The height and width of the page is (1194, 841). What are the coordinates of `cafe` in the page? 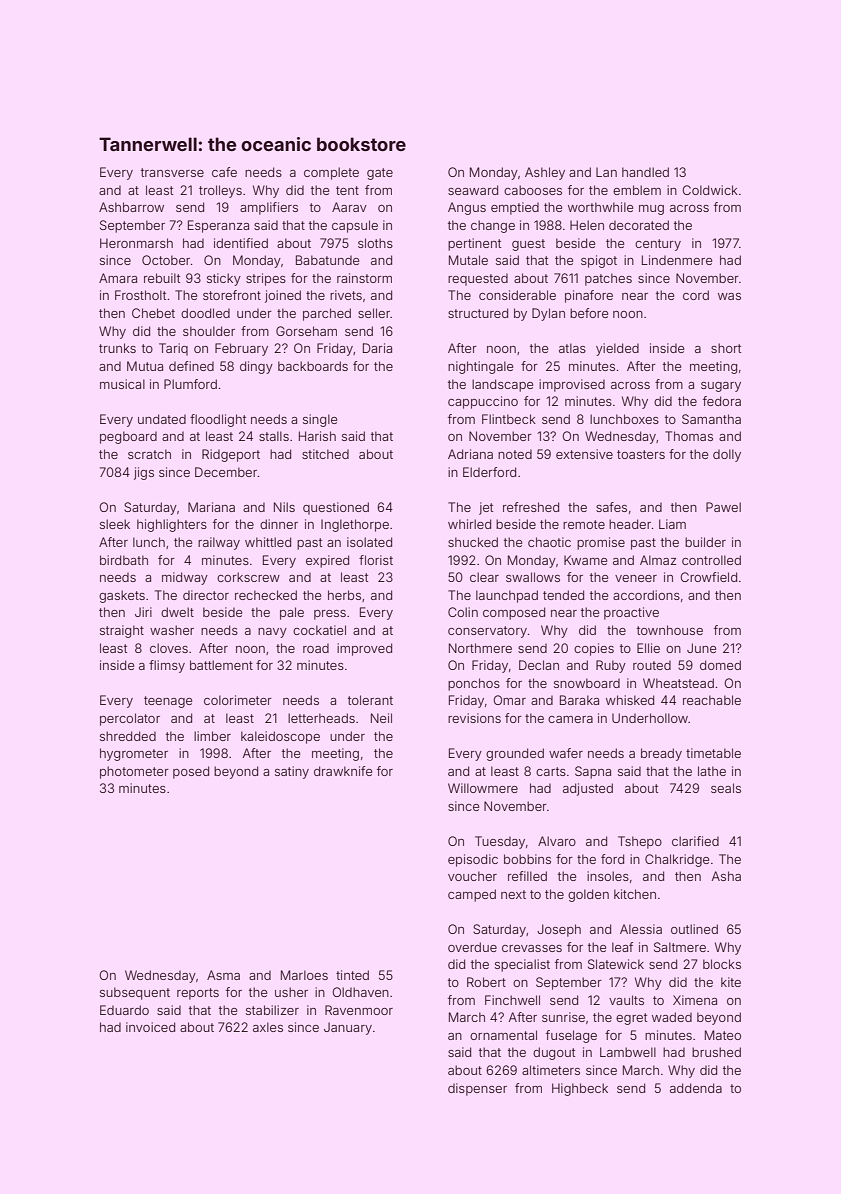 It's located at (224, 172).
